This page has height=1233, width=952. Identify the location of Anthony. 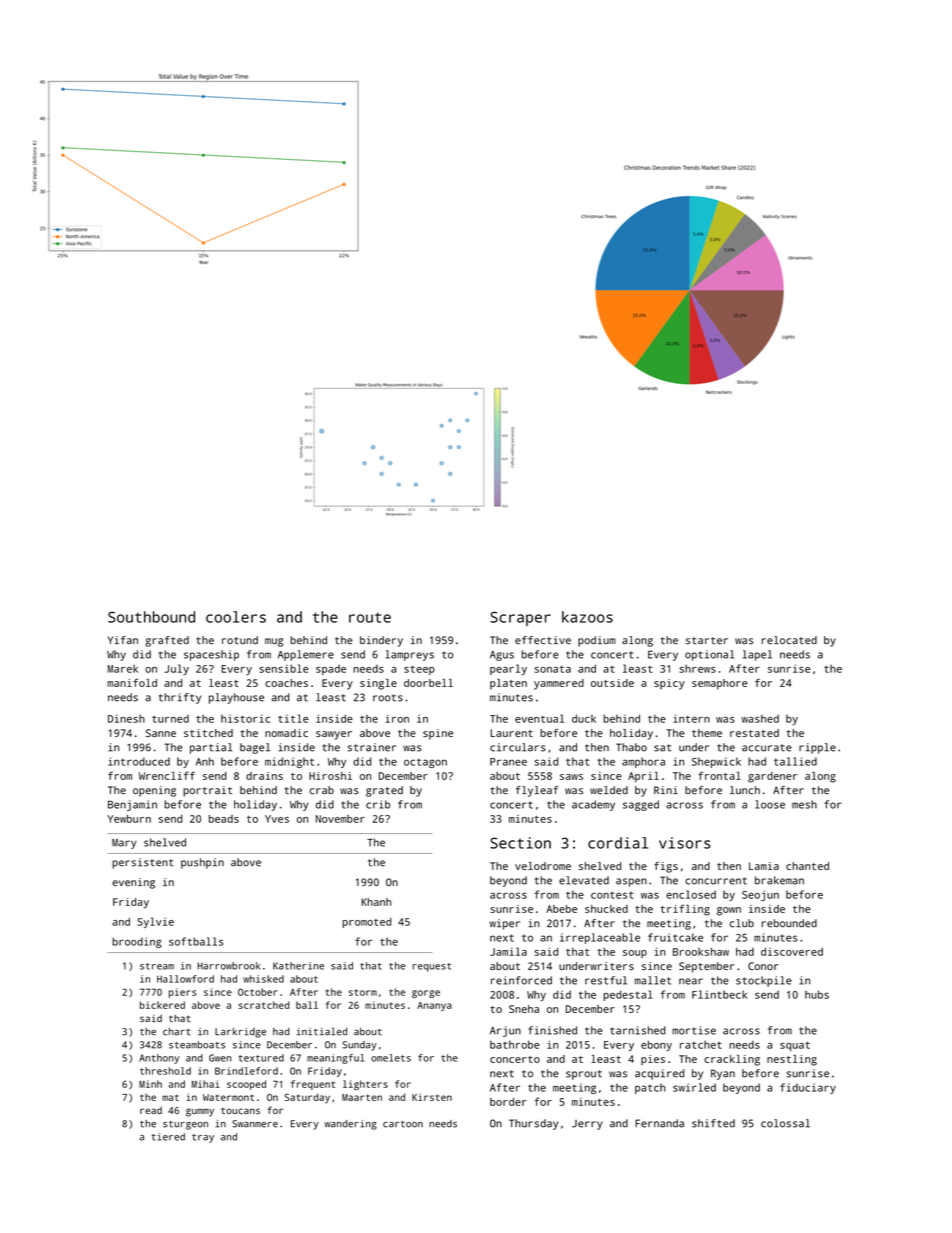
(159, 1059).
